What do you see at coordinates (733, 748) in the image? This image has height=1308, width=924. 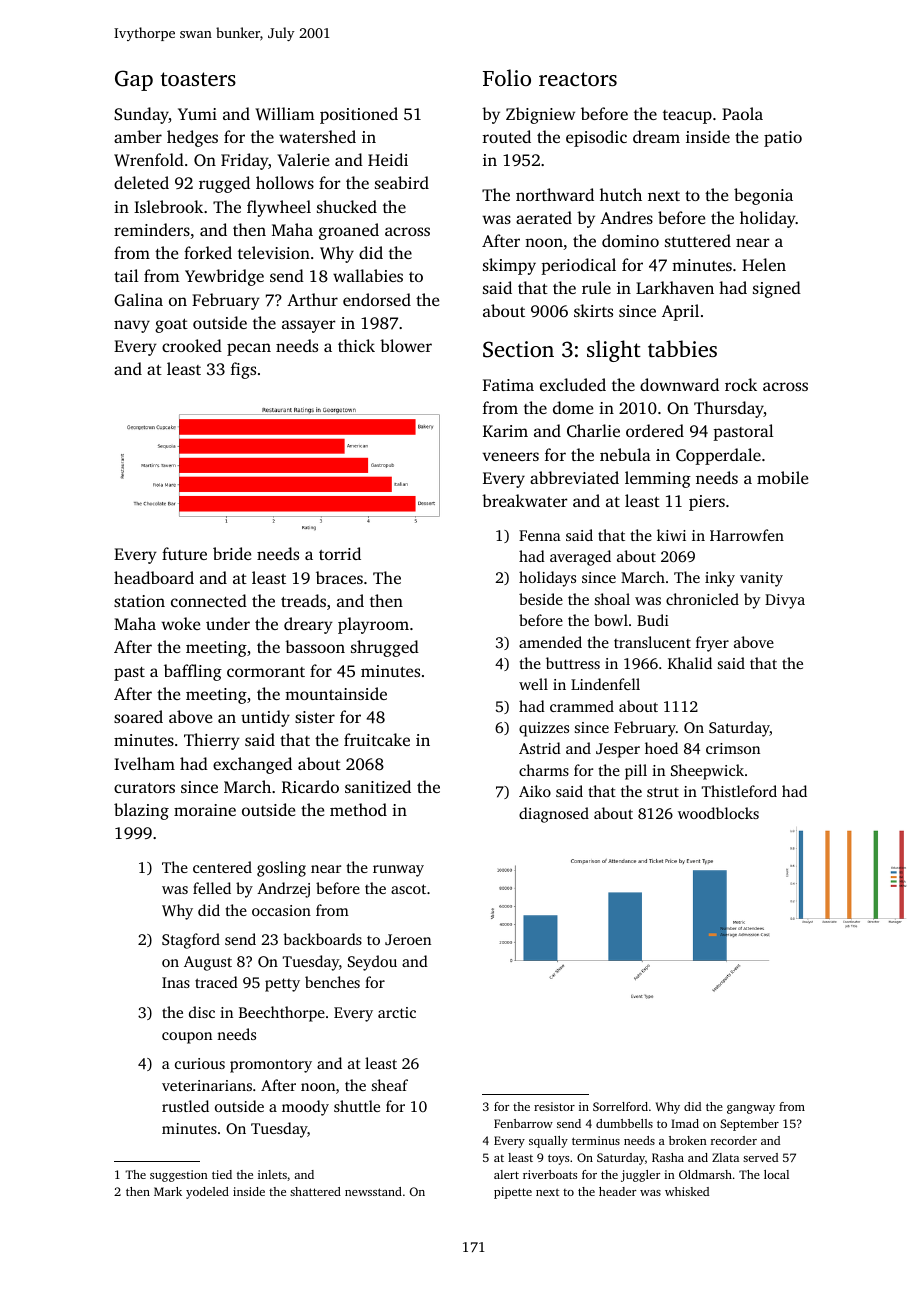 I see `crimson` at bounding box center [733, 748].
